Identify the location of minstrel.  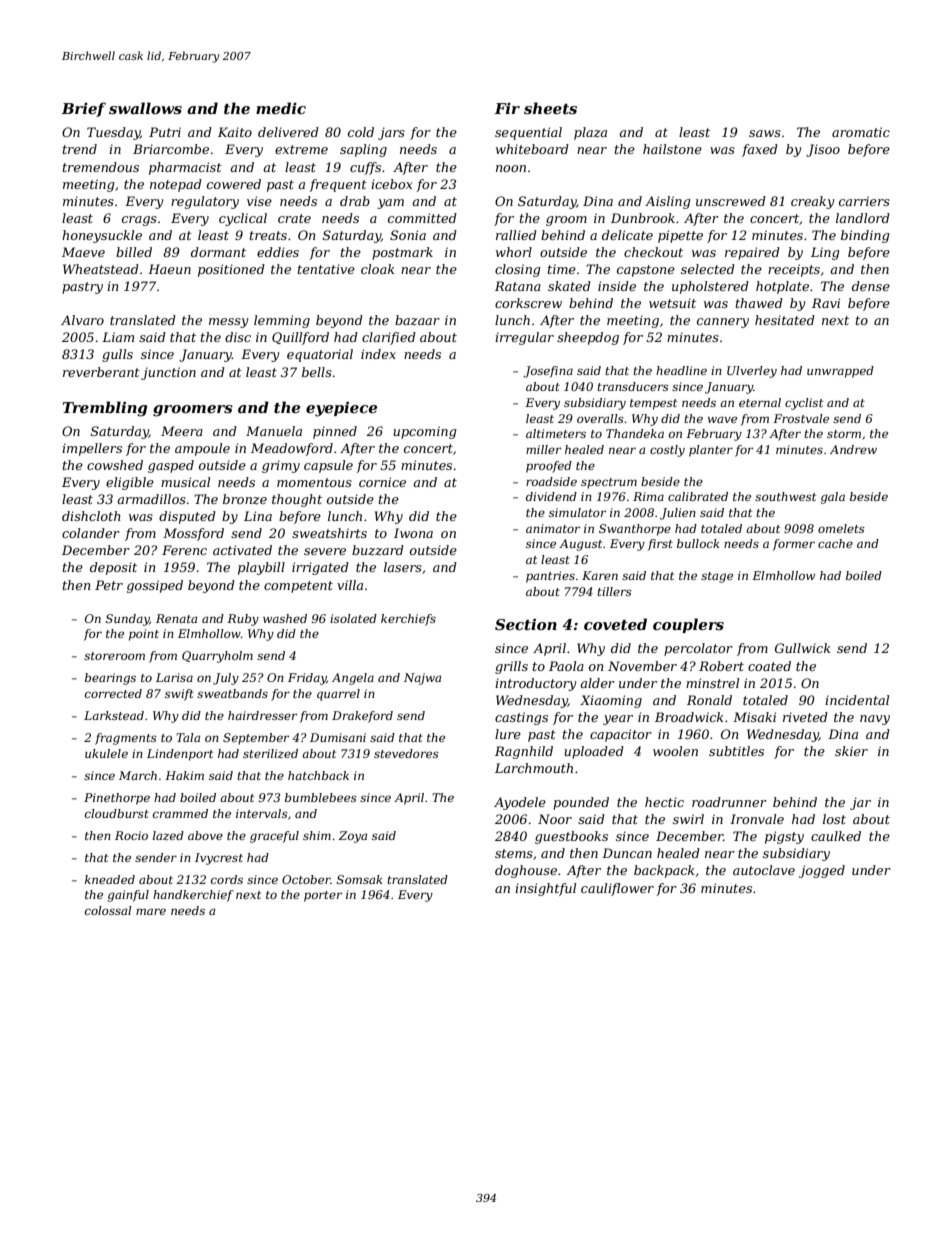
(712, 683).
